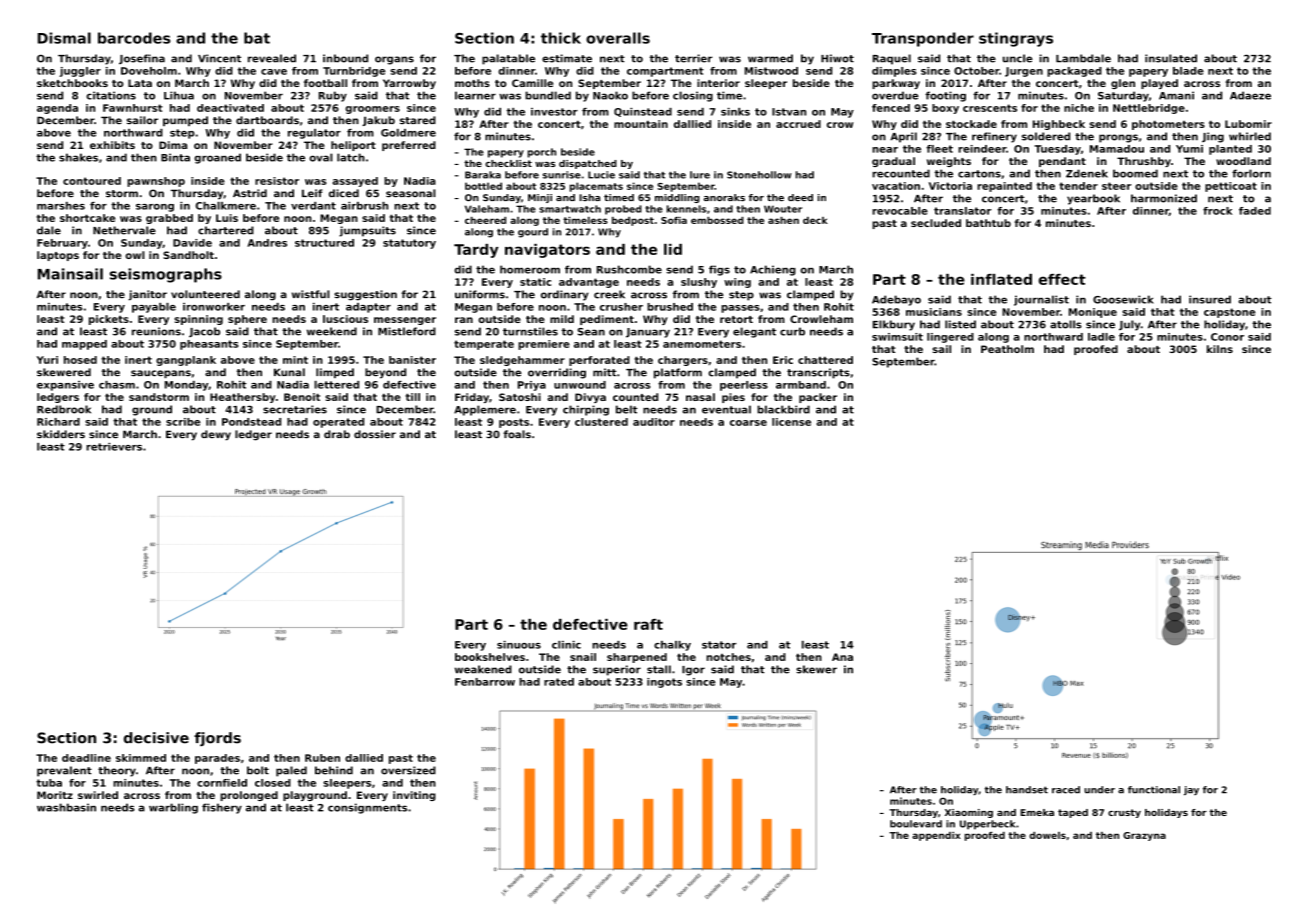  What do you see at coordinates (988, 223) in the page?
I see `bathtub` at bounding box center [988, 223].
